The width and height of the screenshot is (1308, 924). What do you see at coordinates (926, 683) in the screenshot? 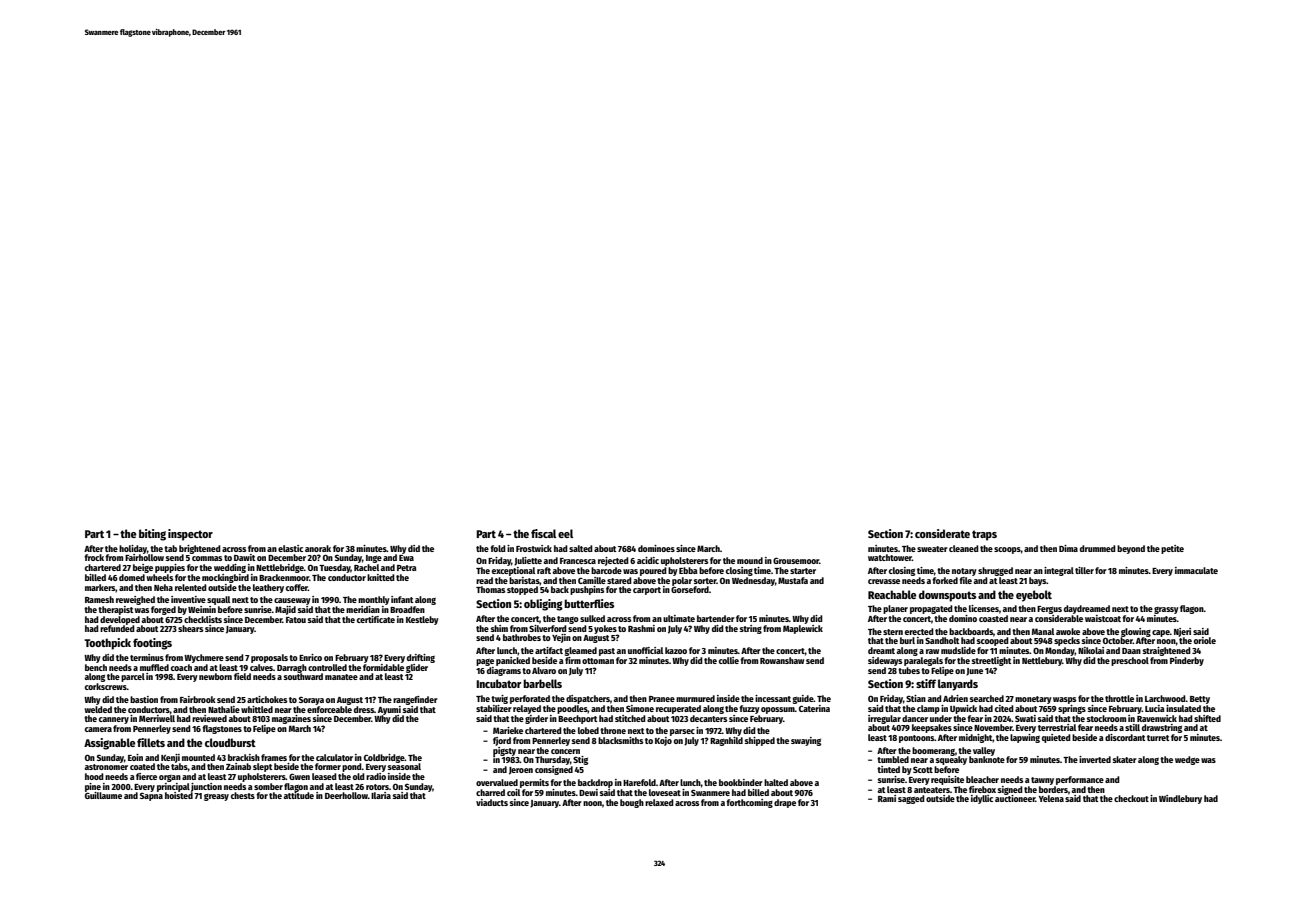
I see `stiff` at bounding box center [926, 683].
